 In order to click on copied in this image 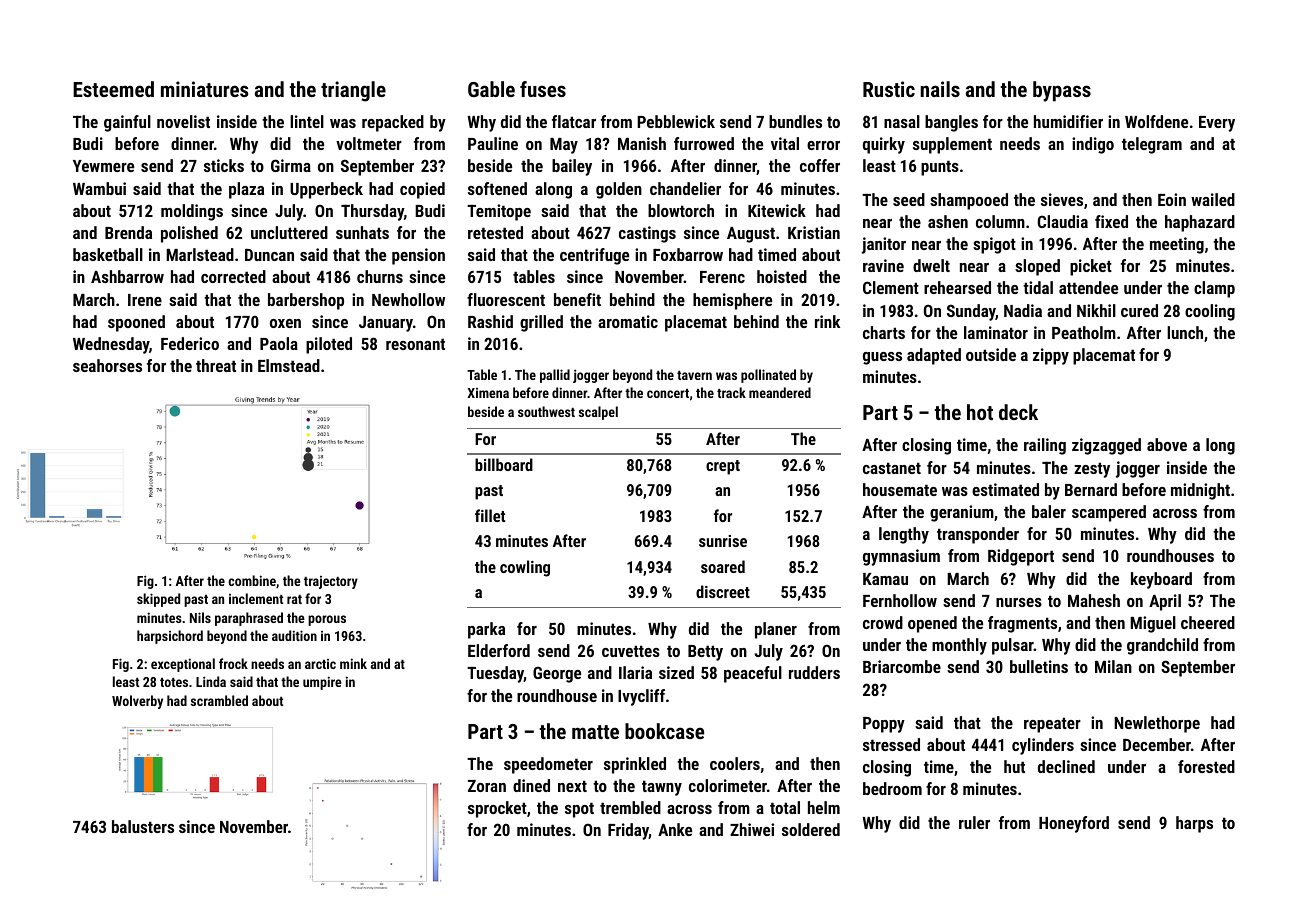, I will do `click(422, 190)`.
